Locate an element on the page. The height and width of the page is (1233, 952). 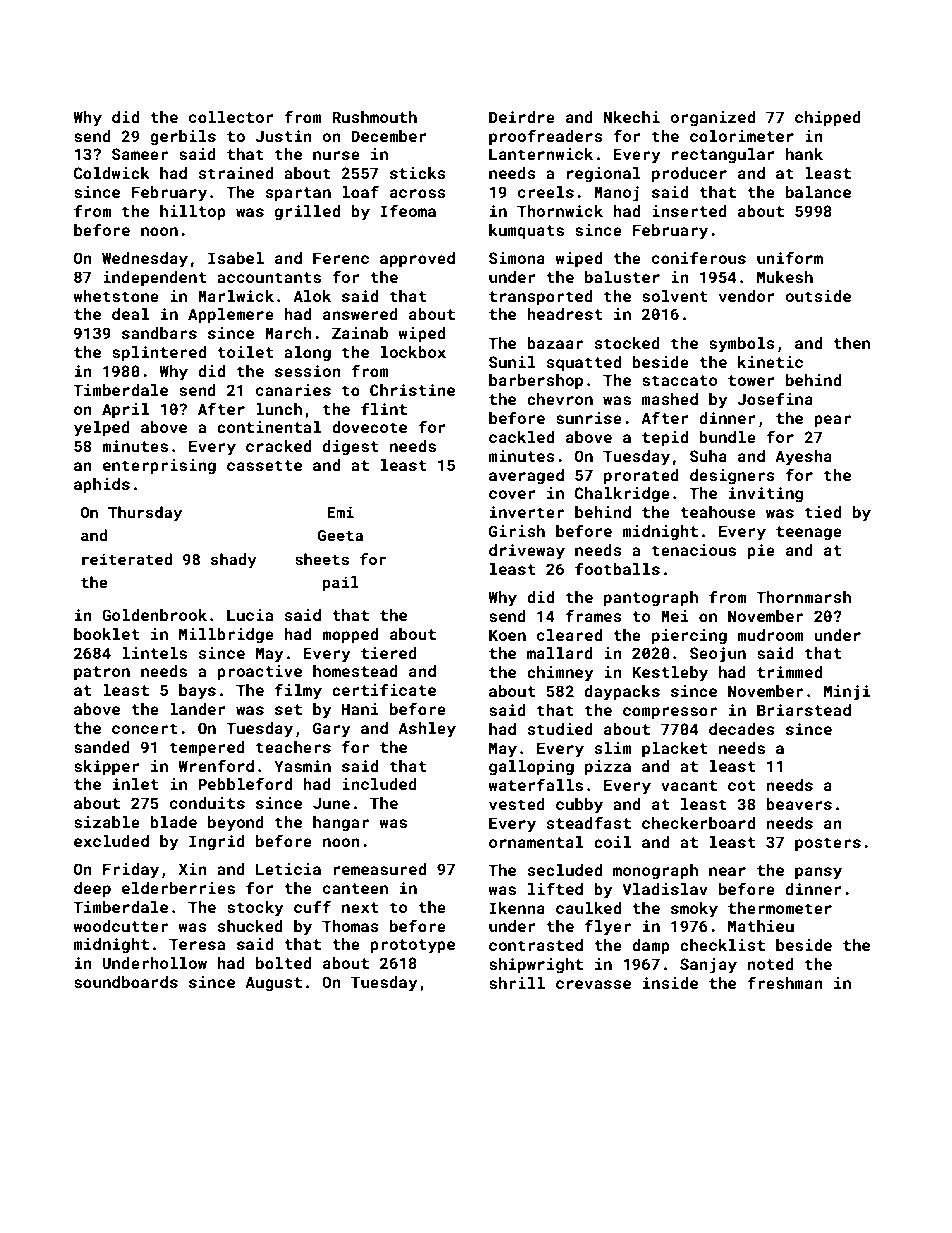
flint is located at coordinates (384, 408).
